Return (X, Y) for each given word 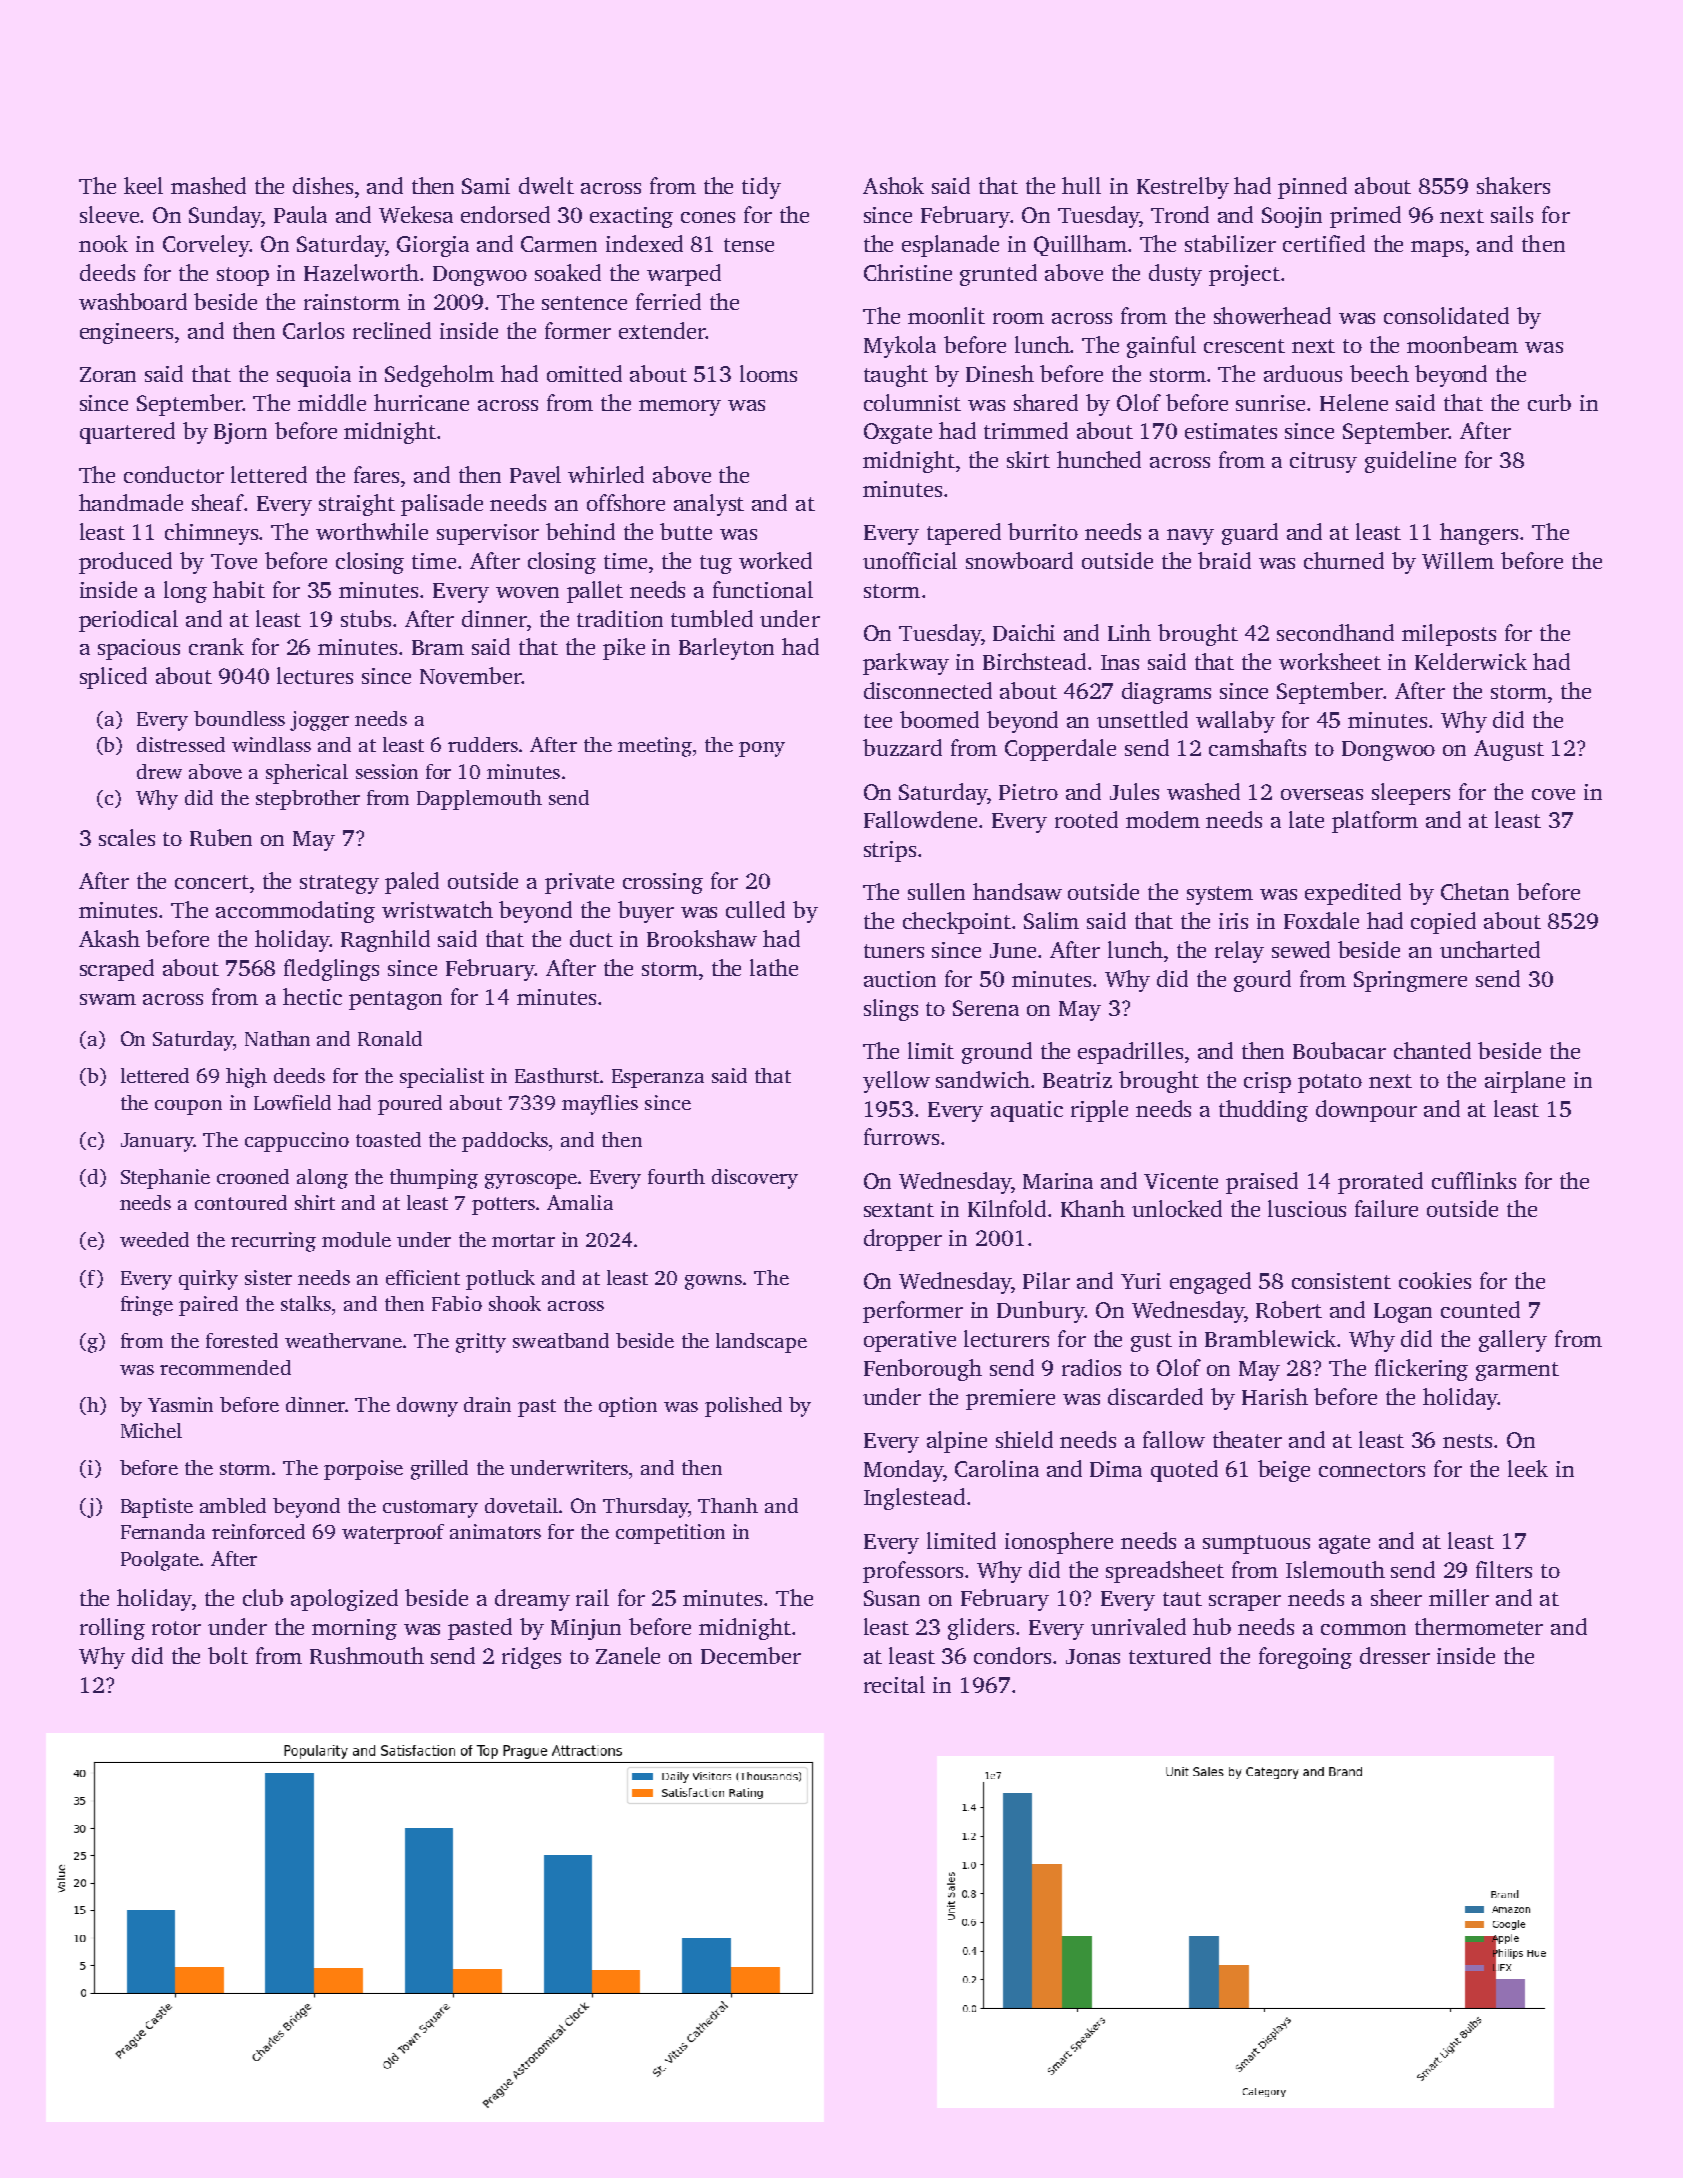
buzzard (902, 747)
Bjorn (240, 433)
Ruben (221, 837)
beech (1379, 373)
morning (354, 1629)
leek (1528, 1468)
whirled (606, 474)
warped (684, 275)
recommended (225, 1367)
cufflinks (1474, 1180)
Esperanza (658, 1078)
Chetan (1475, 891)
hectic (312, 996)
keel (143, 185)
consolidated (1446, 315)
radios (1091, 1367)
